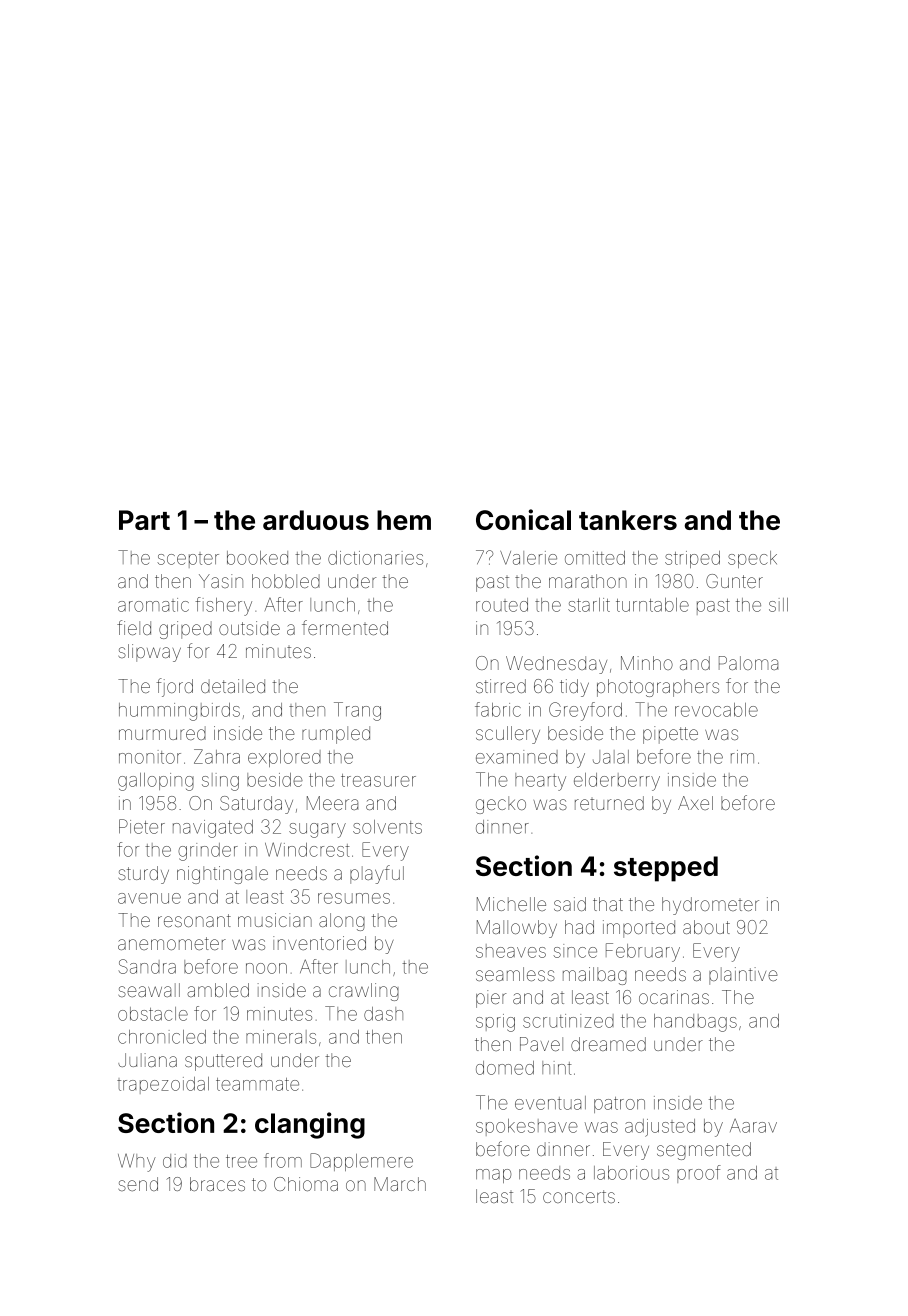 The image size is (908, 1316). I want to click on turntable, so click(652, 605).
